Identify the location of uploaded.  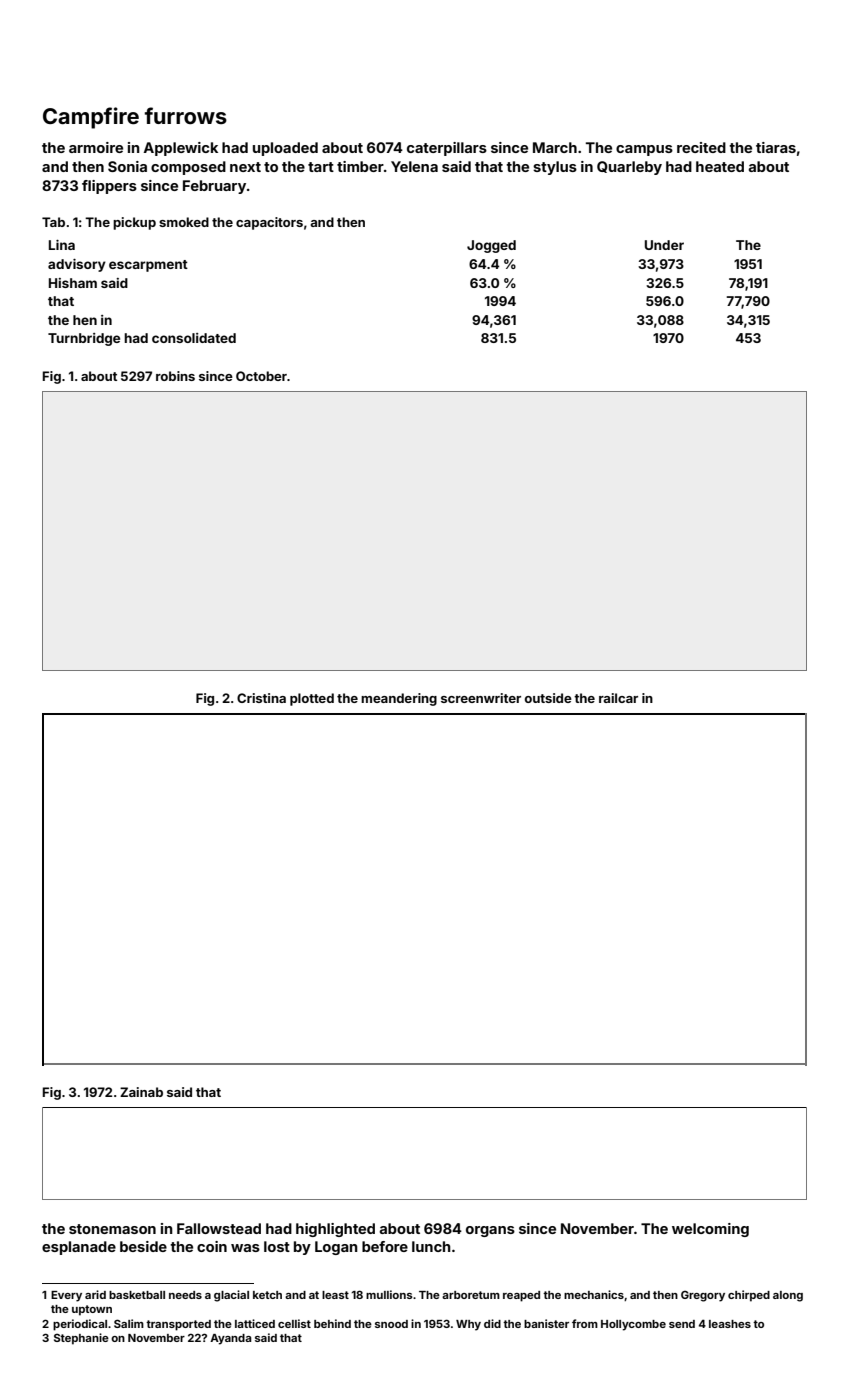
(285, 149).
